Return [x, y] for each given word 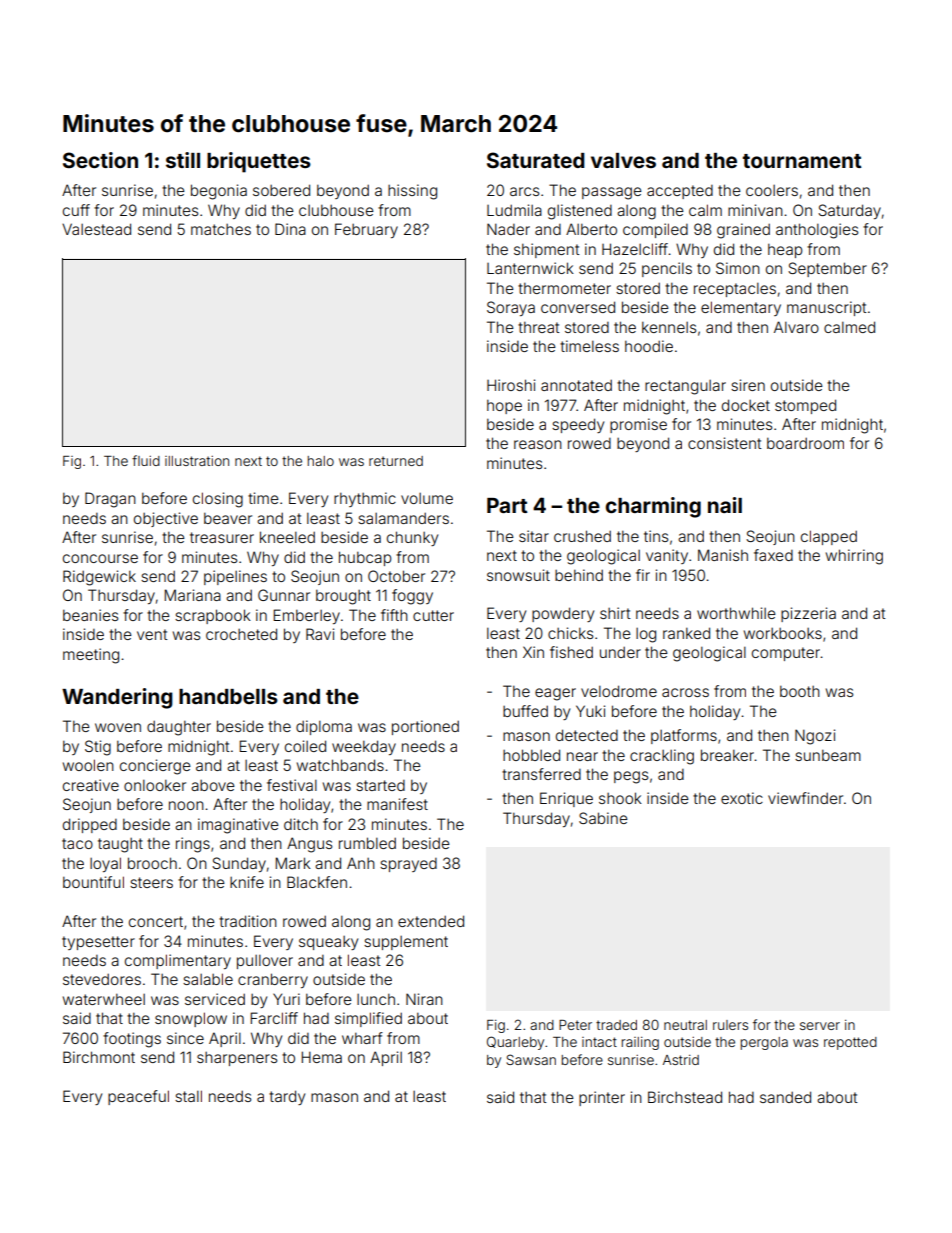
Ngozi [815, 737]
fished [571, 652]
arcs [524, 191]
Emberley [306, 616]
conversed [578, 307]
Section [100, 160]
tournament [802, 161]
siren [748, 385]
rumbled [367, 843]
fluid [146, 460]
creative [91, 785]
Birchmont [99, 1057]
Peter [575, 1025]
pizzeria [808, 614]
